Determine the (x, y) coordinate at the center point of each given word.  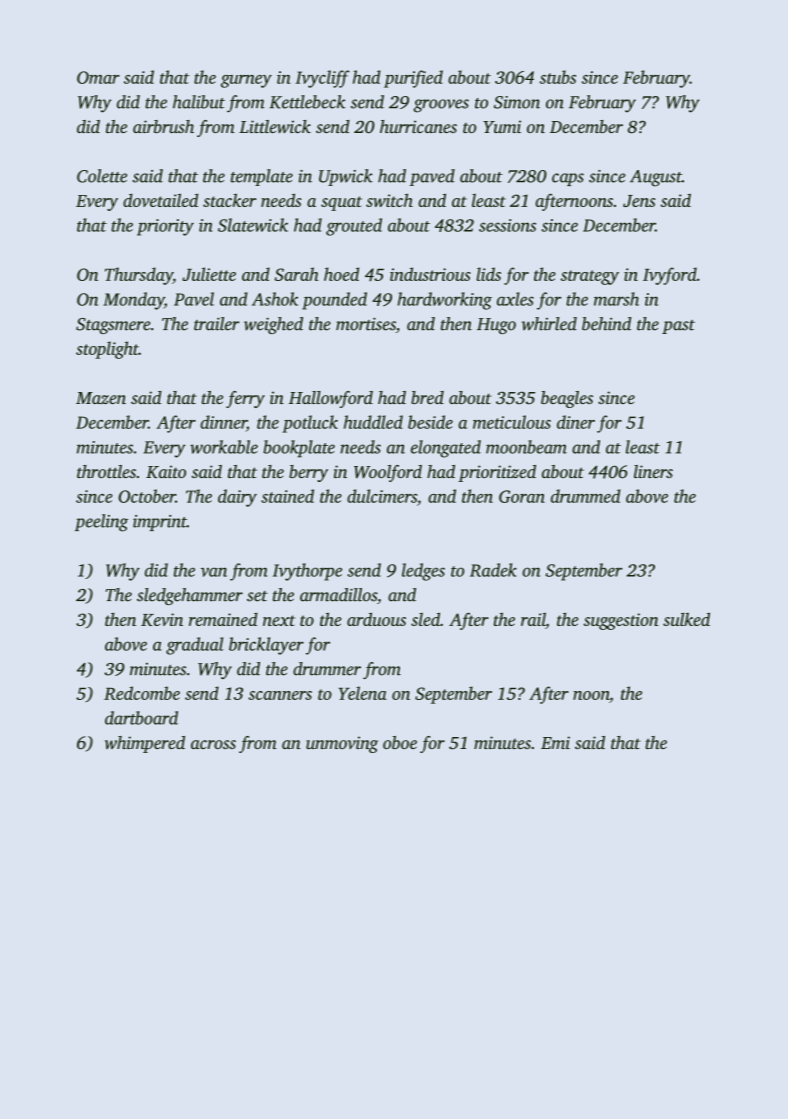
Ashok (275, 299)
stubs (558, 77)
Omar (98, 77)
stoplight (107, 350)
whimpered (145, 744)
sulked (686, 619)
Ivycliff (322, 79)
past (678, 327)
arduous (376, 619)
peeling (101, 523)
